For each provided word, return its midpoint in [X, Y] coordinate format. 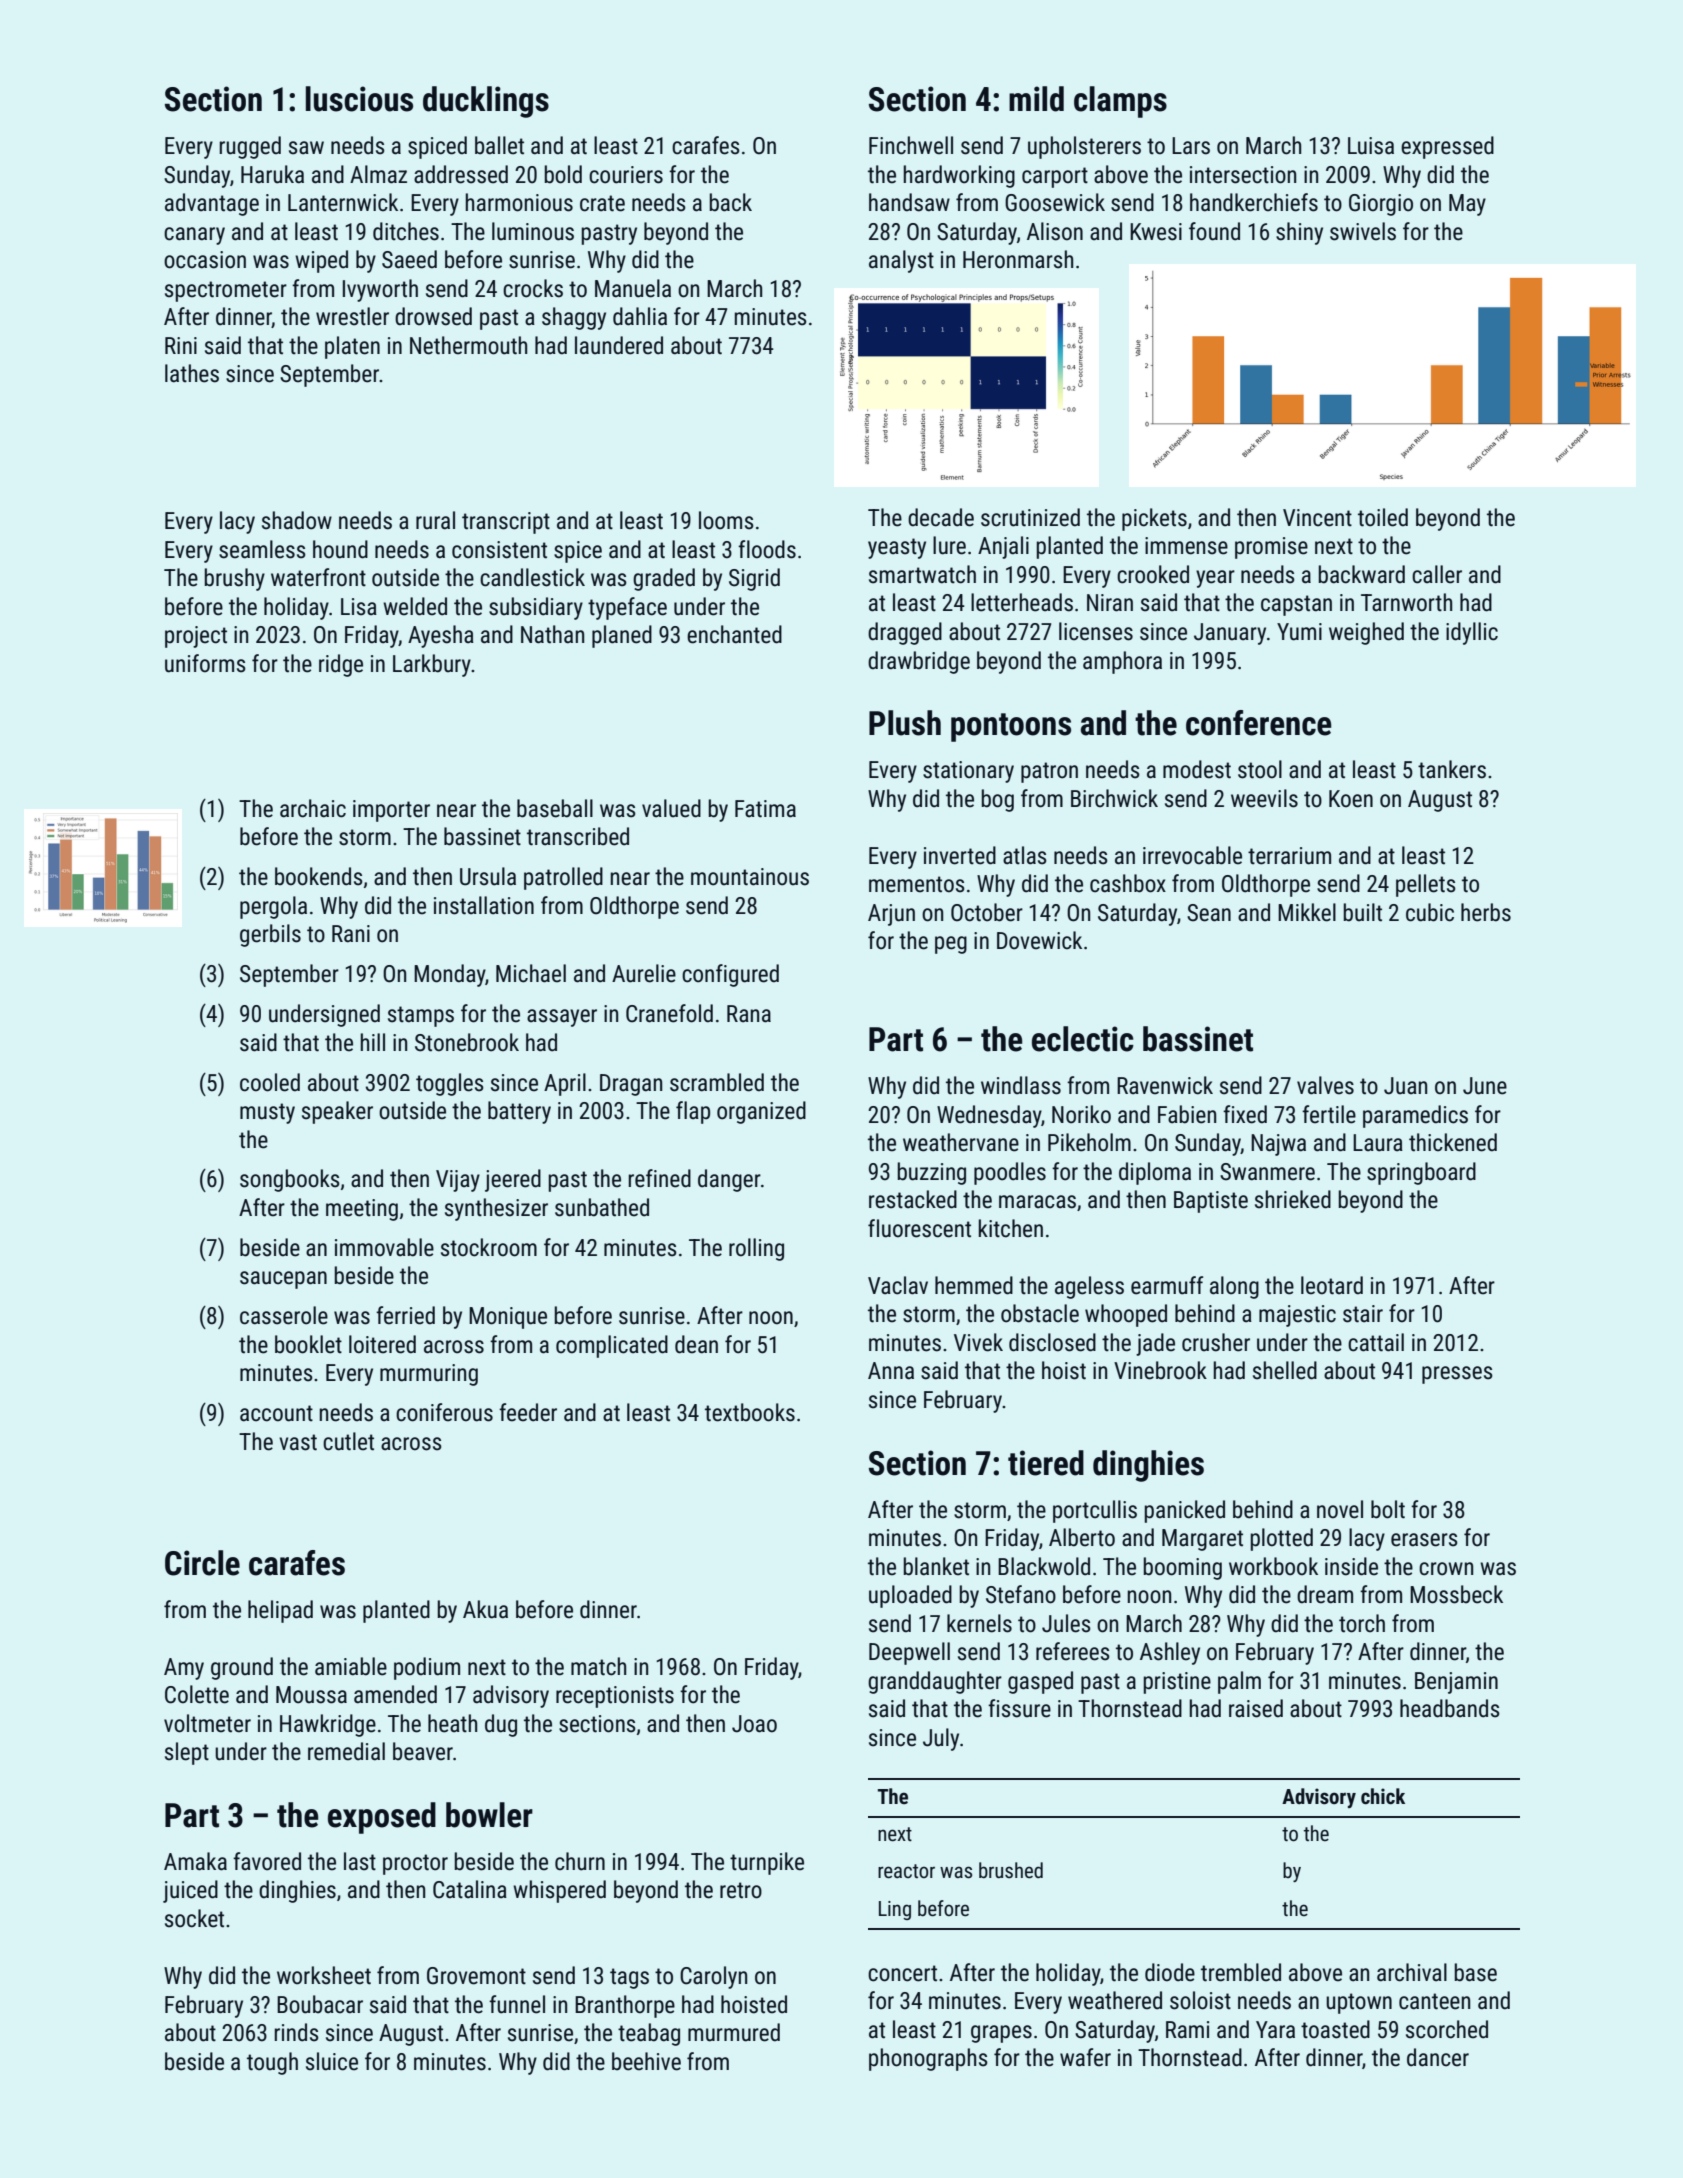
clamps [1120, 102]
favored [267, 1861]
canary [194, 236]
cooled [270, 1082]
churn [580, 1861]
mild [1036, 99]
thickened [1453, 1142]
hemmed [974, 1285]
